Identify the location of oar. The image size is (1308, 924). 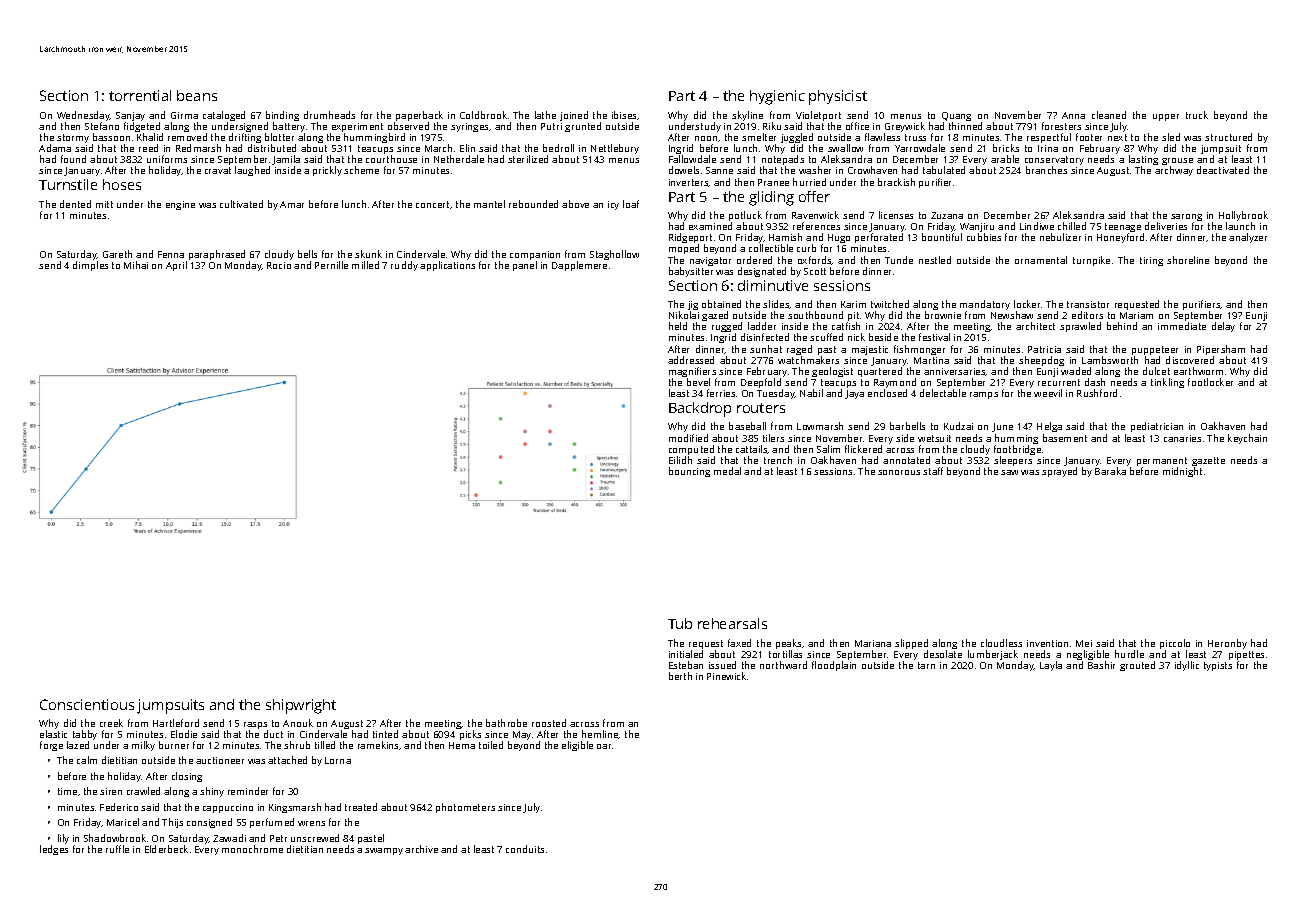
(604, 746).
